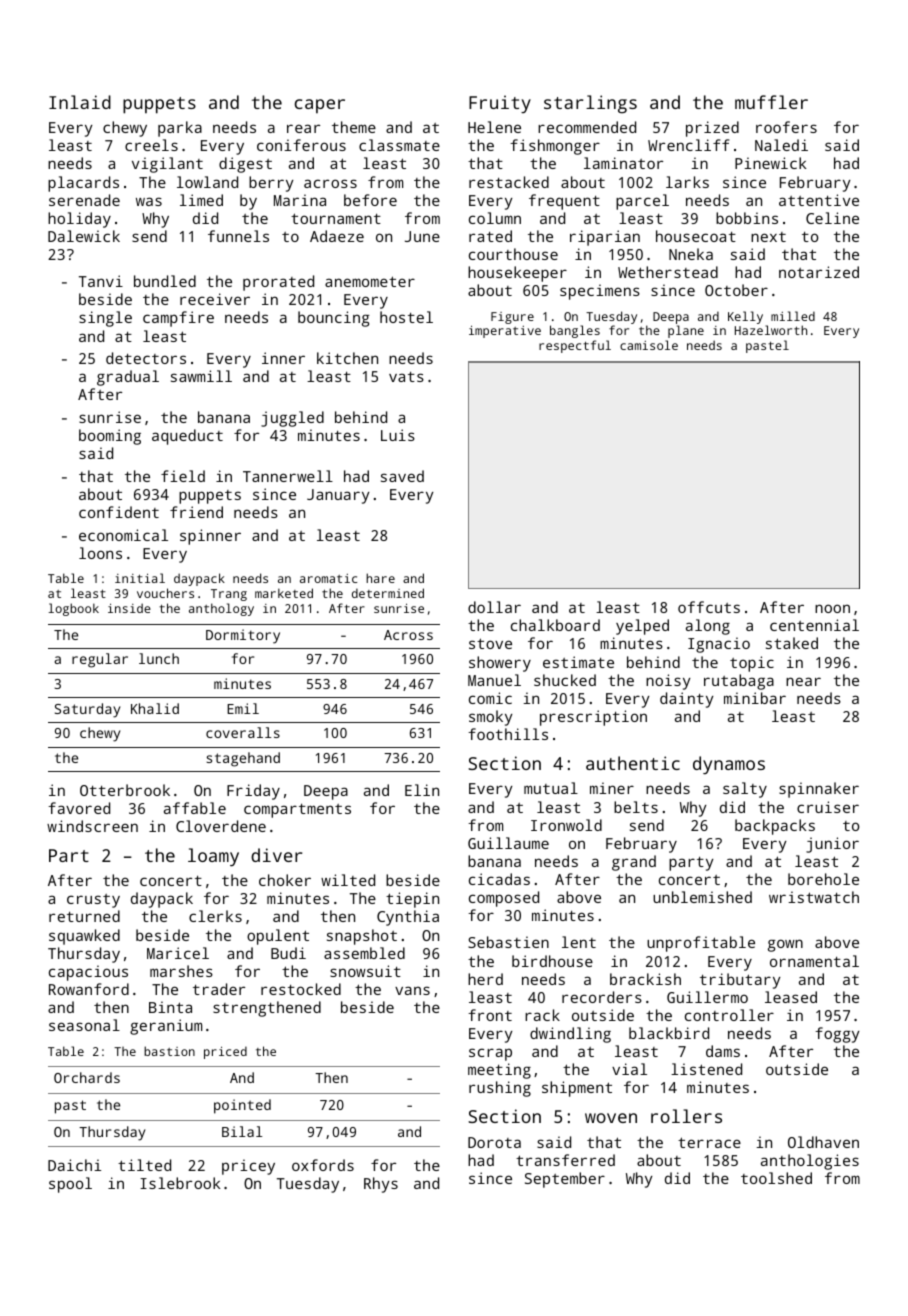 The width and height of the screenshot is (908, 1316). Describe the element at coordinates (166, 1027) in the screenshot. I see `geranium` at that location.
